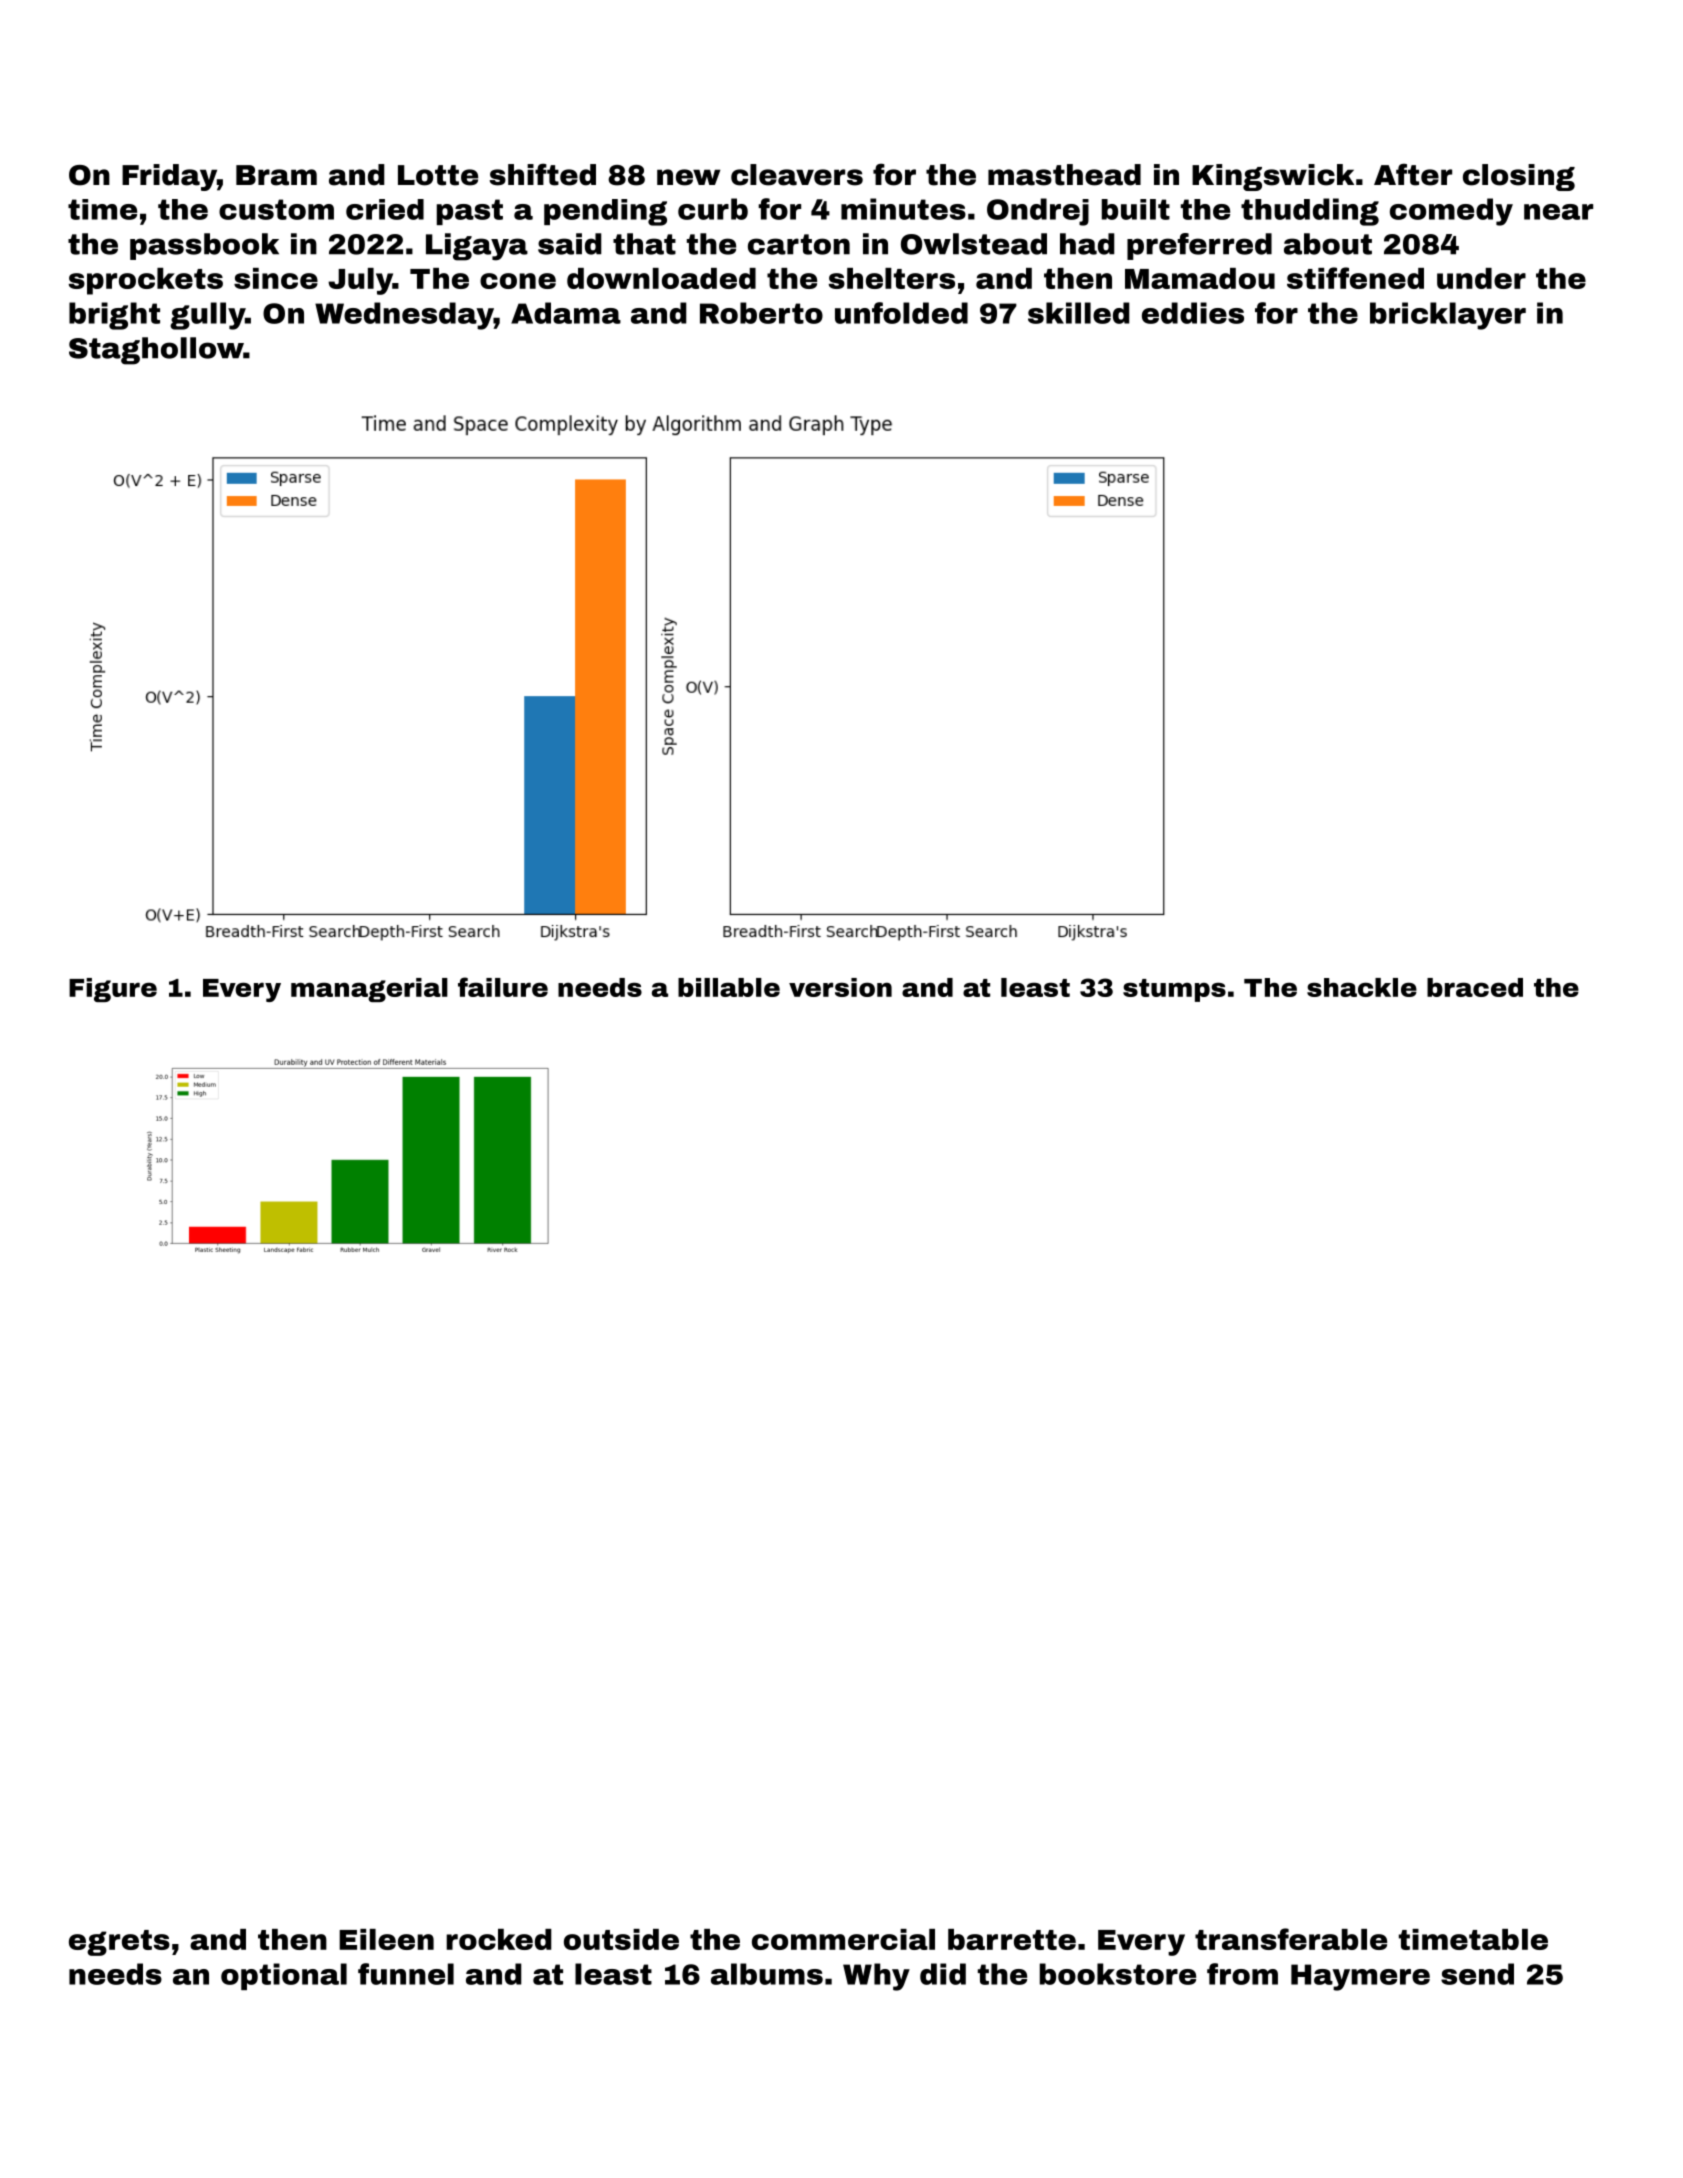  Describe the element at coordinates (1362, 987) in the screenshot. I see `shackle` at that location.
